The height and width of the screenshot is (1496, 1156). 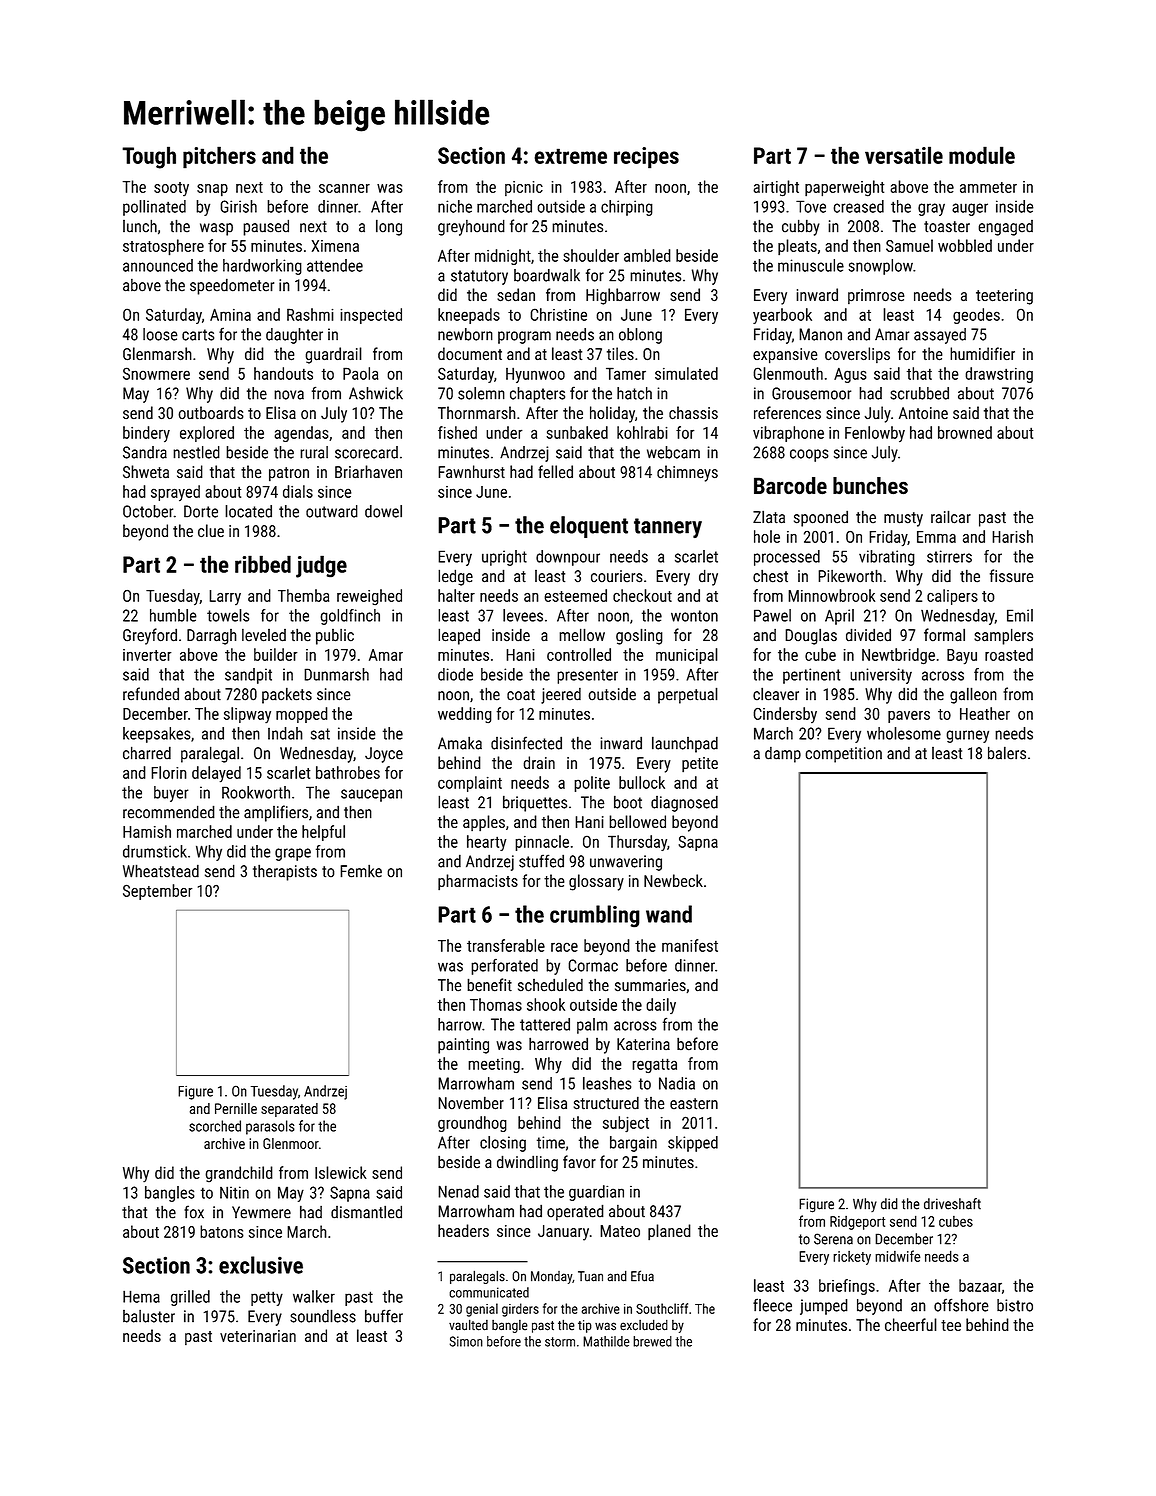 I want to click on Nadia, so click(x=677, y=1083).
